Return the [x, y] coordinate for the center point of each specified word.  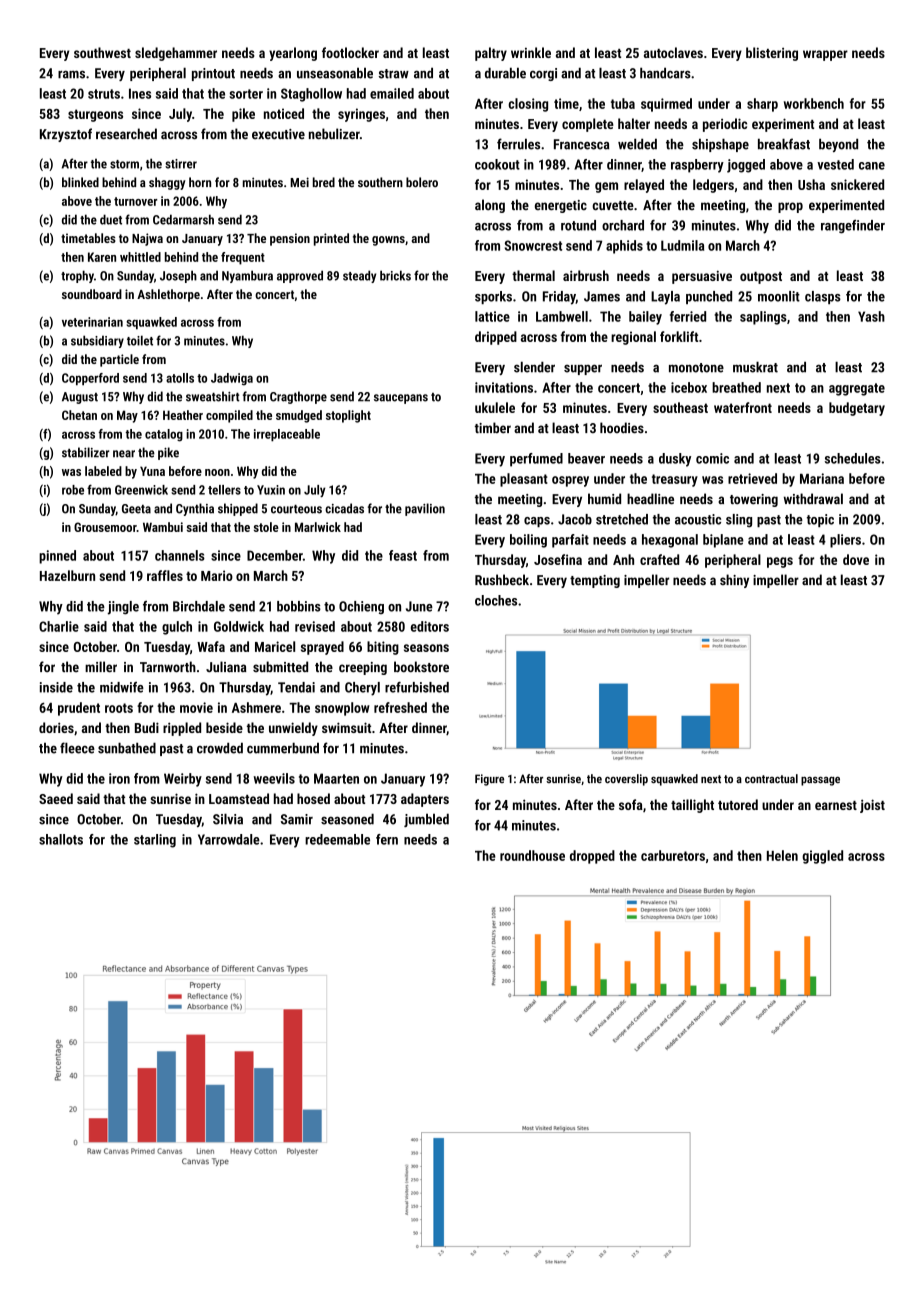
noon [217, 472]
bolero [422, 182]
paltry [491, 54]
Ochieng [361, 607]
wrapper [825, 55]
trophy [77, 276]
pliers [845, 541]
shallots [61, 839]
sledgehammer [176, 54]
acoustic [698, 519]
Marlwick [318, 527]
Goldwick [239, 626]
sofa [631, 804]
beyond [838, 145]
